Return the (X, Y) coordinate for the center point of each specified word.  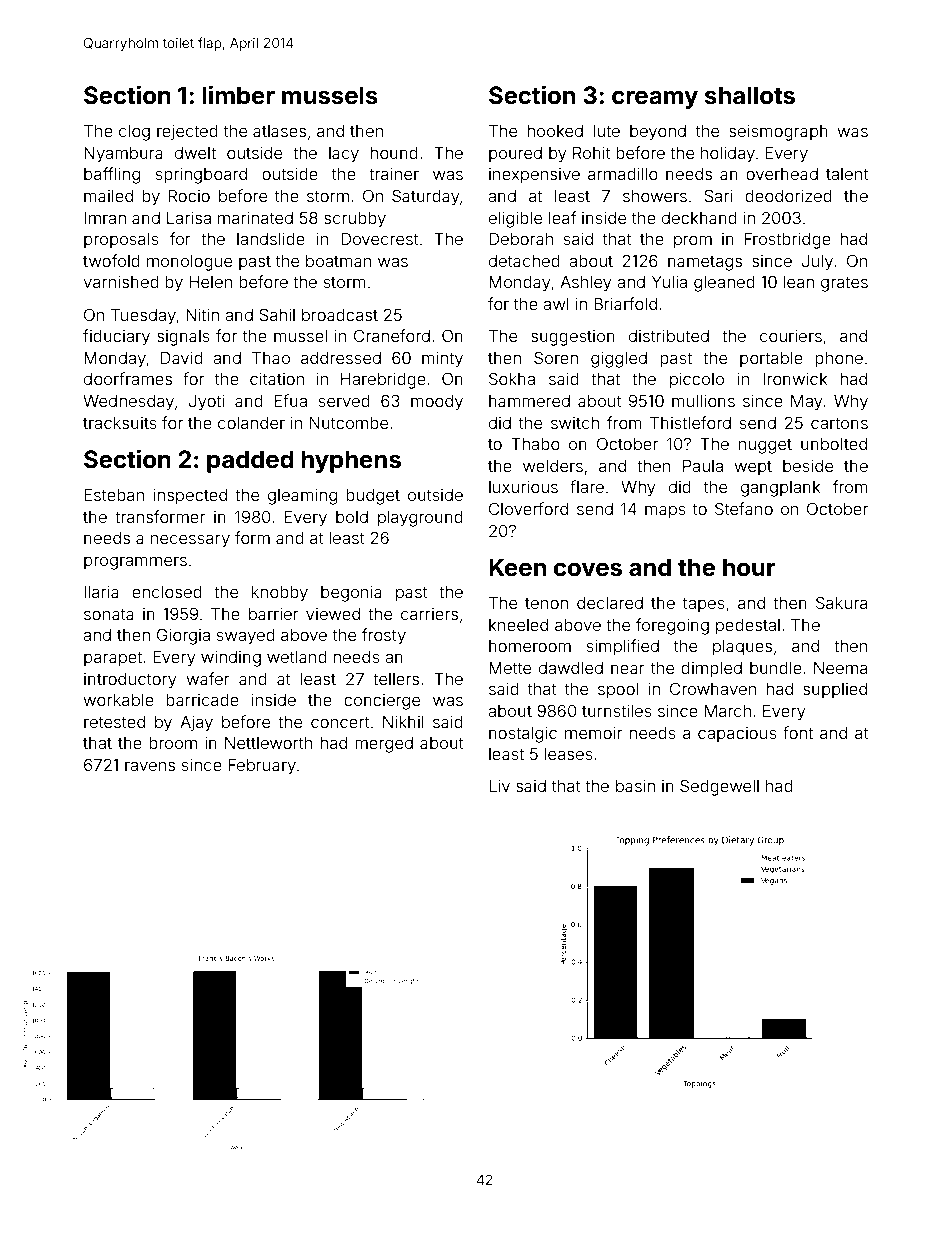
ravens (150, 766)
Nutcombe (349, 423)
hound (394, 153)
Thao (271, 358)
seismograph (778, 132)
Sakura (841, 602)
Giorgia (183, 636)
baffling (112, 175)
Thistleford (690, 422)
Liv (499, 785)
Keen (517, 567)
